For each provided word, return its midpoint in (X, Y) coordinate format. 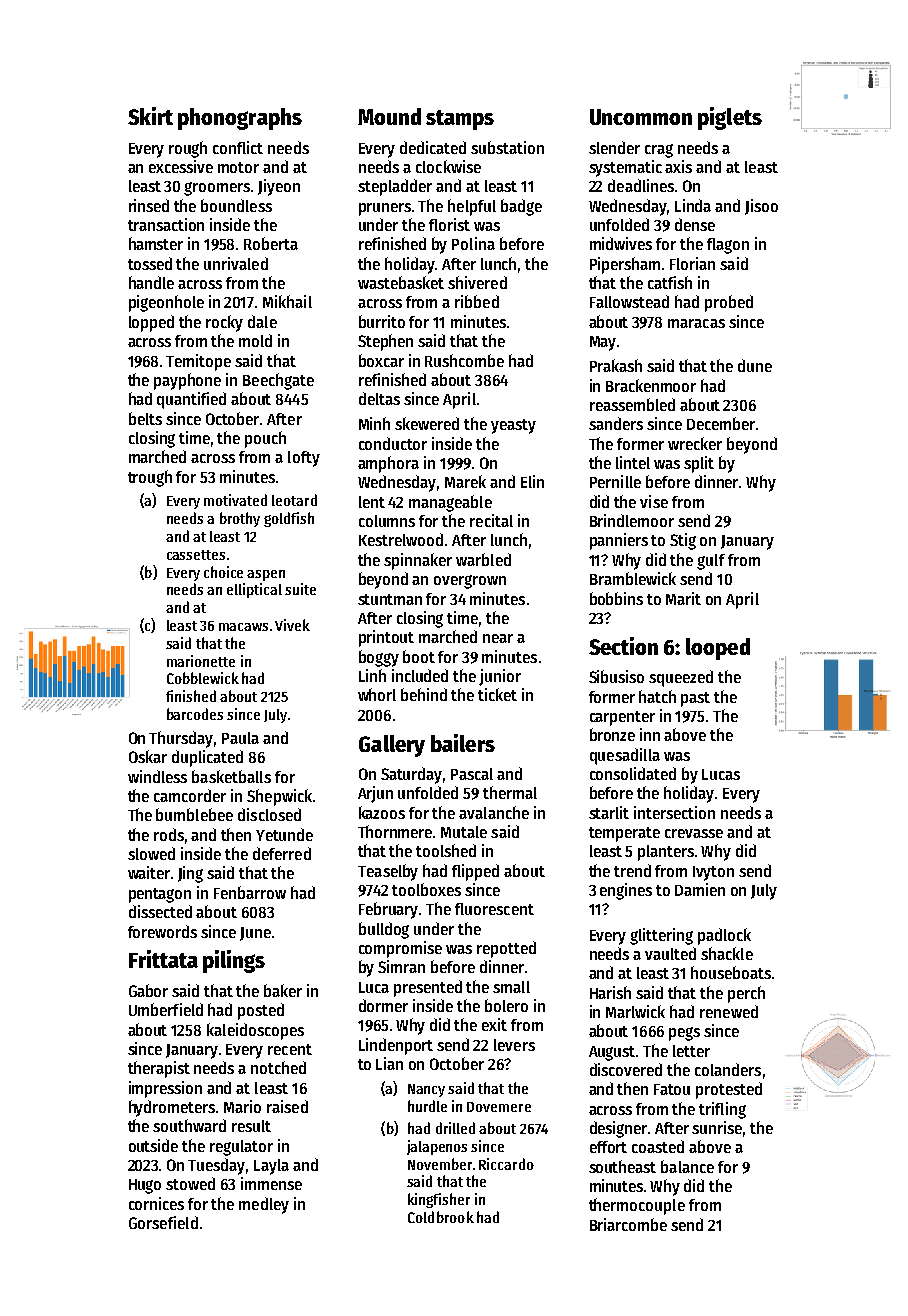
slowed (151, 853)
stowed (190, 1183)
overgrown (470, 582)
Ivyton (713, 873)
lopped (151, 323)
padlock (724, 936)
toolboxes (426, 889)
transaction (166, 224)
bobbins (616, 598)
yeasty (513, 426)
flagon (728, 246)
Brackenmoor (651, 385)
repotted (506, 949)
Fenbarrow (250, 892)
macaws (243, 627)
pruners (385, 209)
